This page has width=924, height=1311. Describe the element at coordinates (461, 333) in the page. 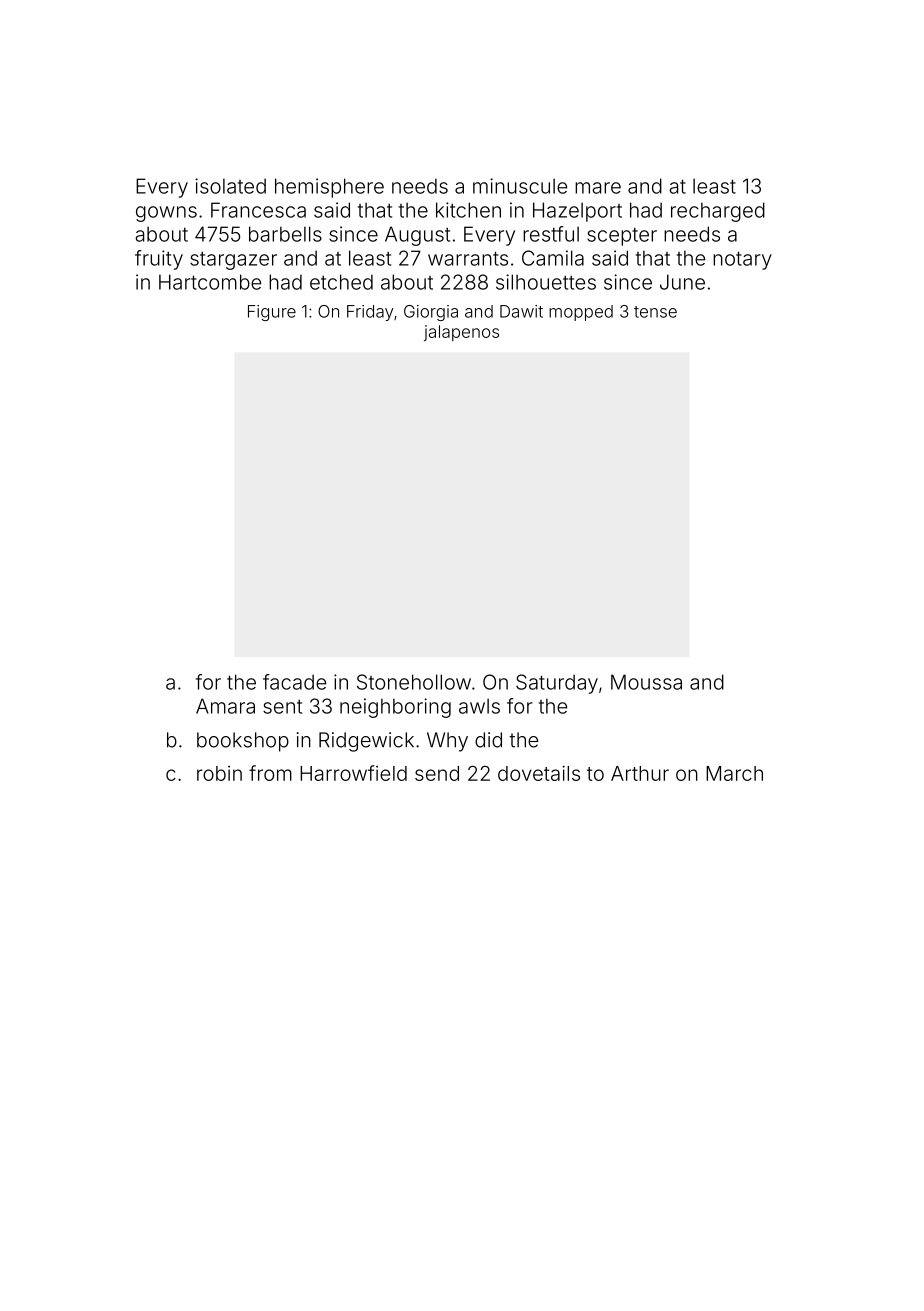

I see `jalapenos` at that location.
